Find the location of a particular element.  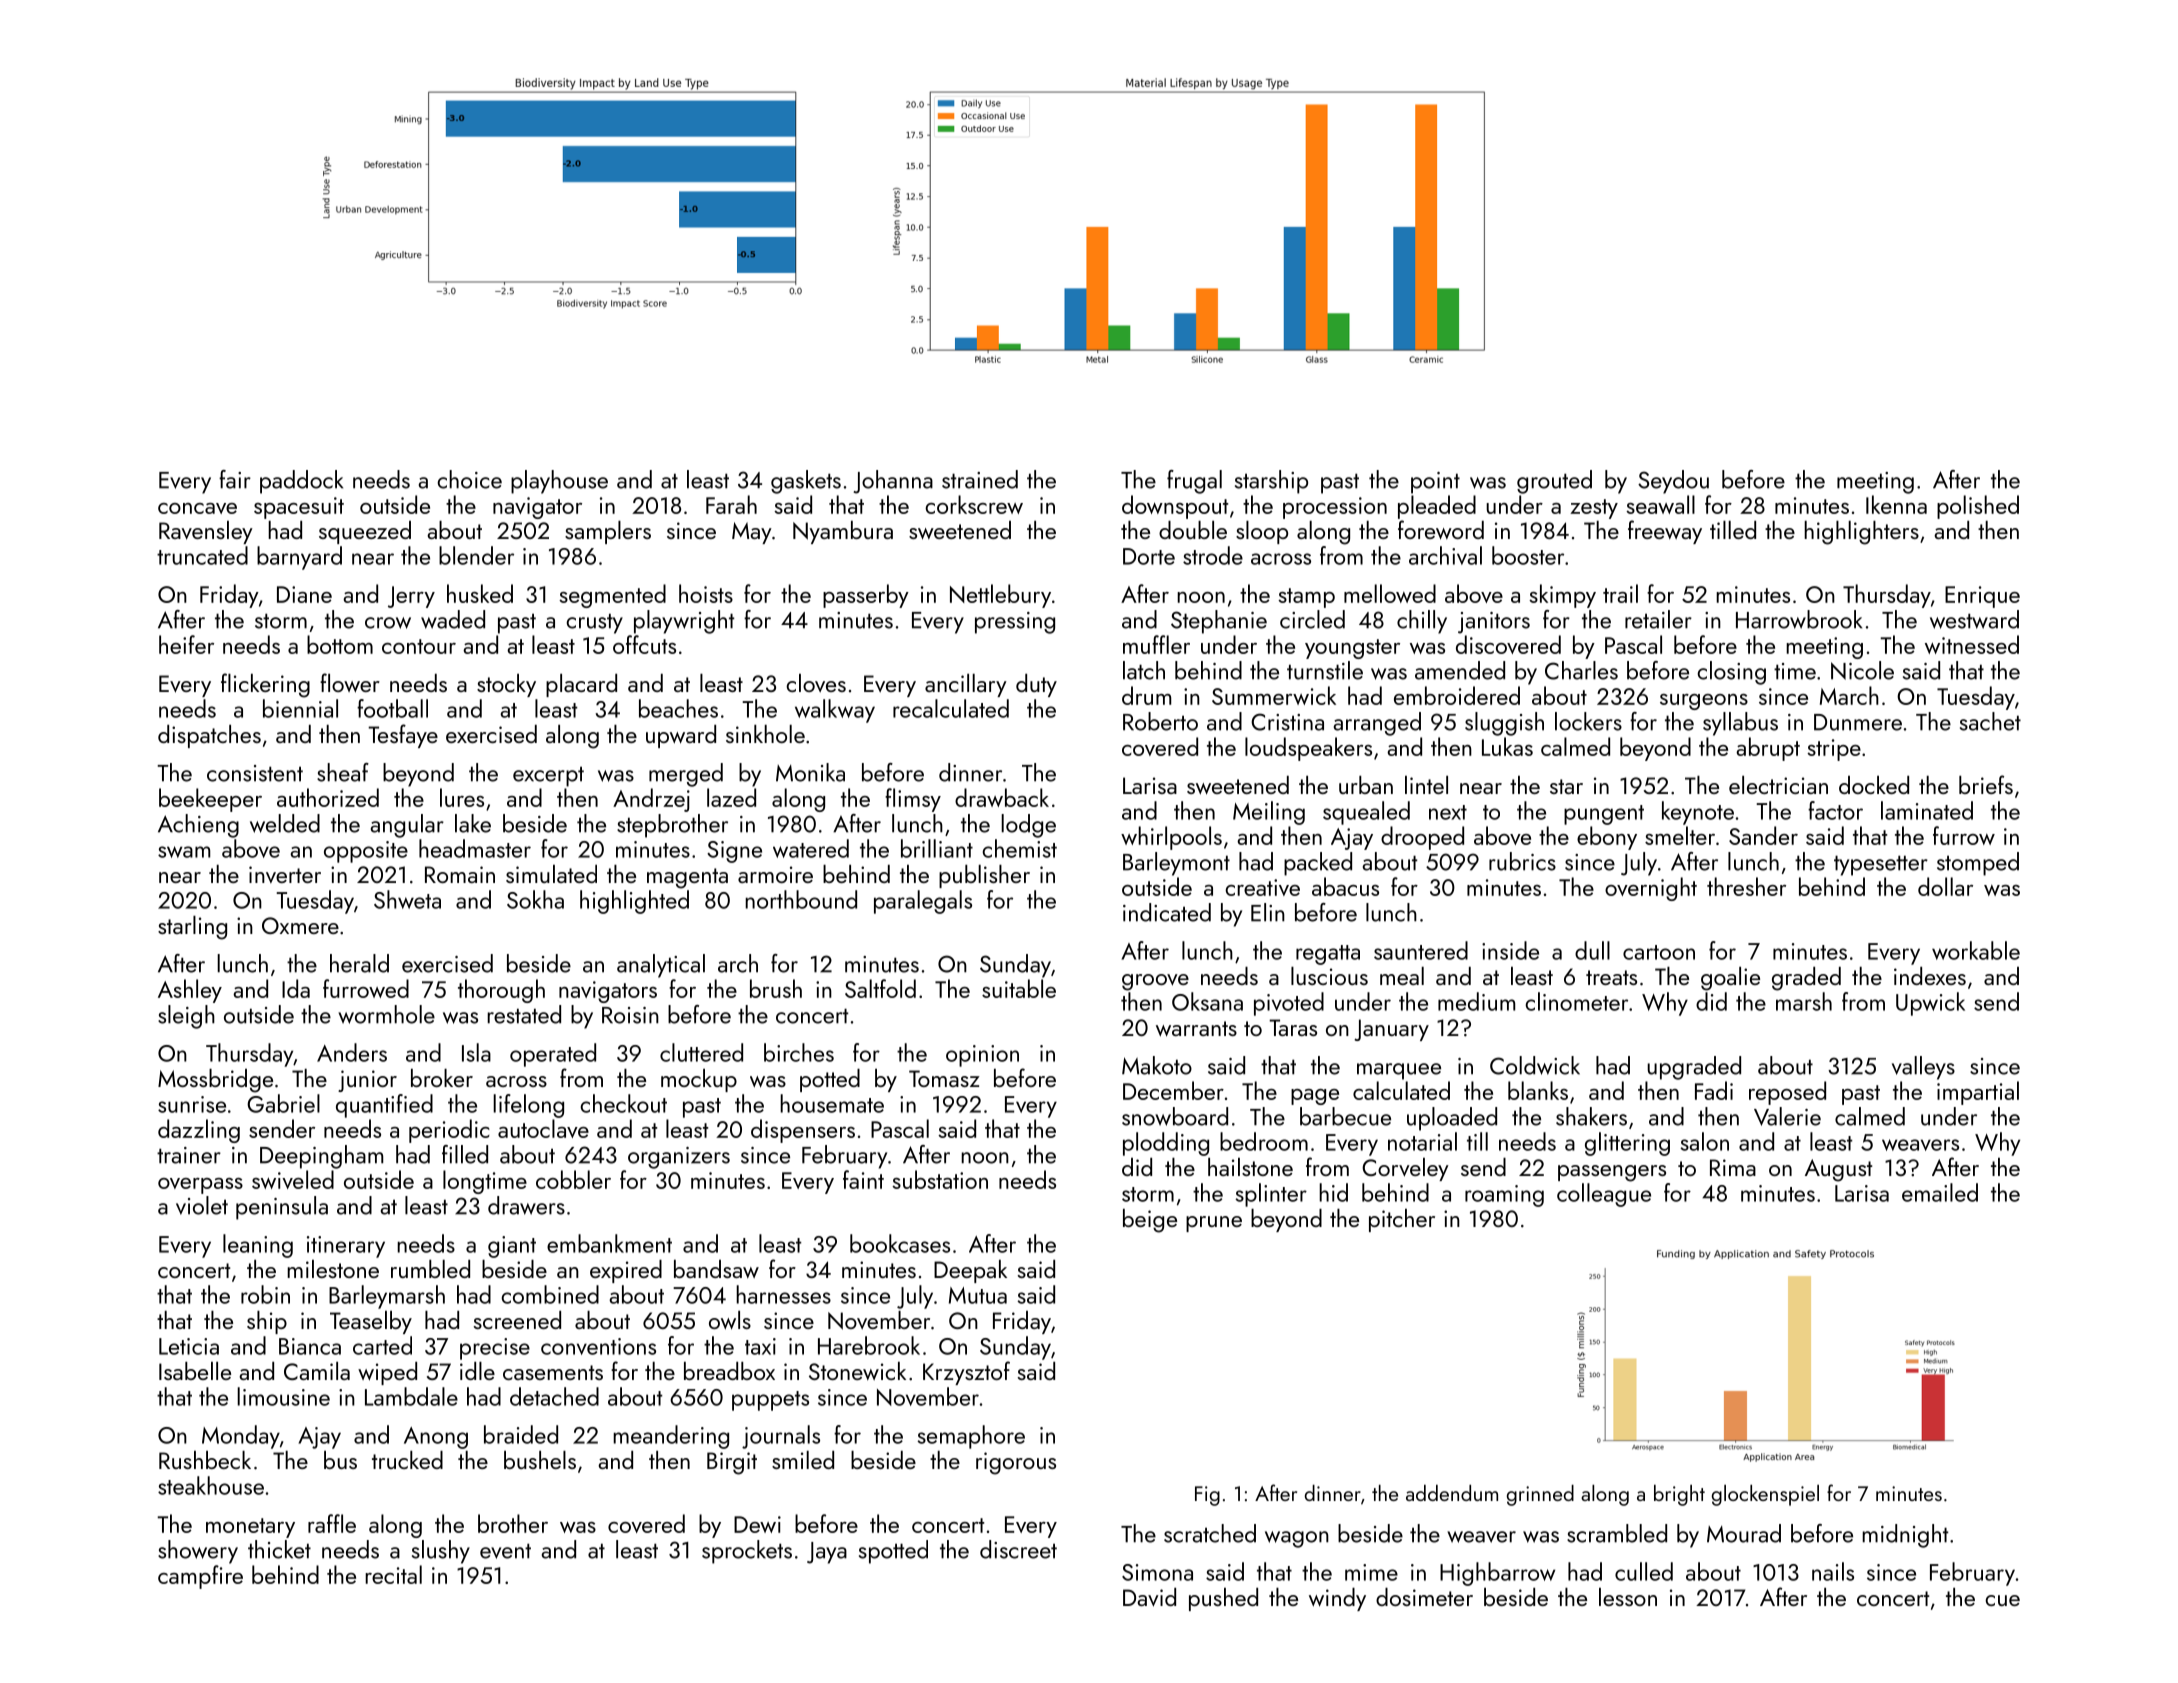

restated is located at coordinates (524, 1014).
